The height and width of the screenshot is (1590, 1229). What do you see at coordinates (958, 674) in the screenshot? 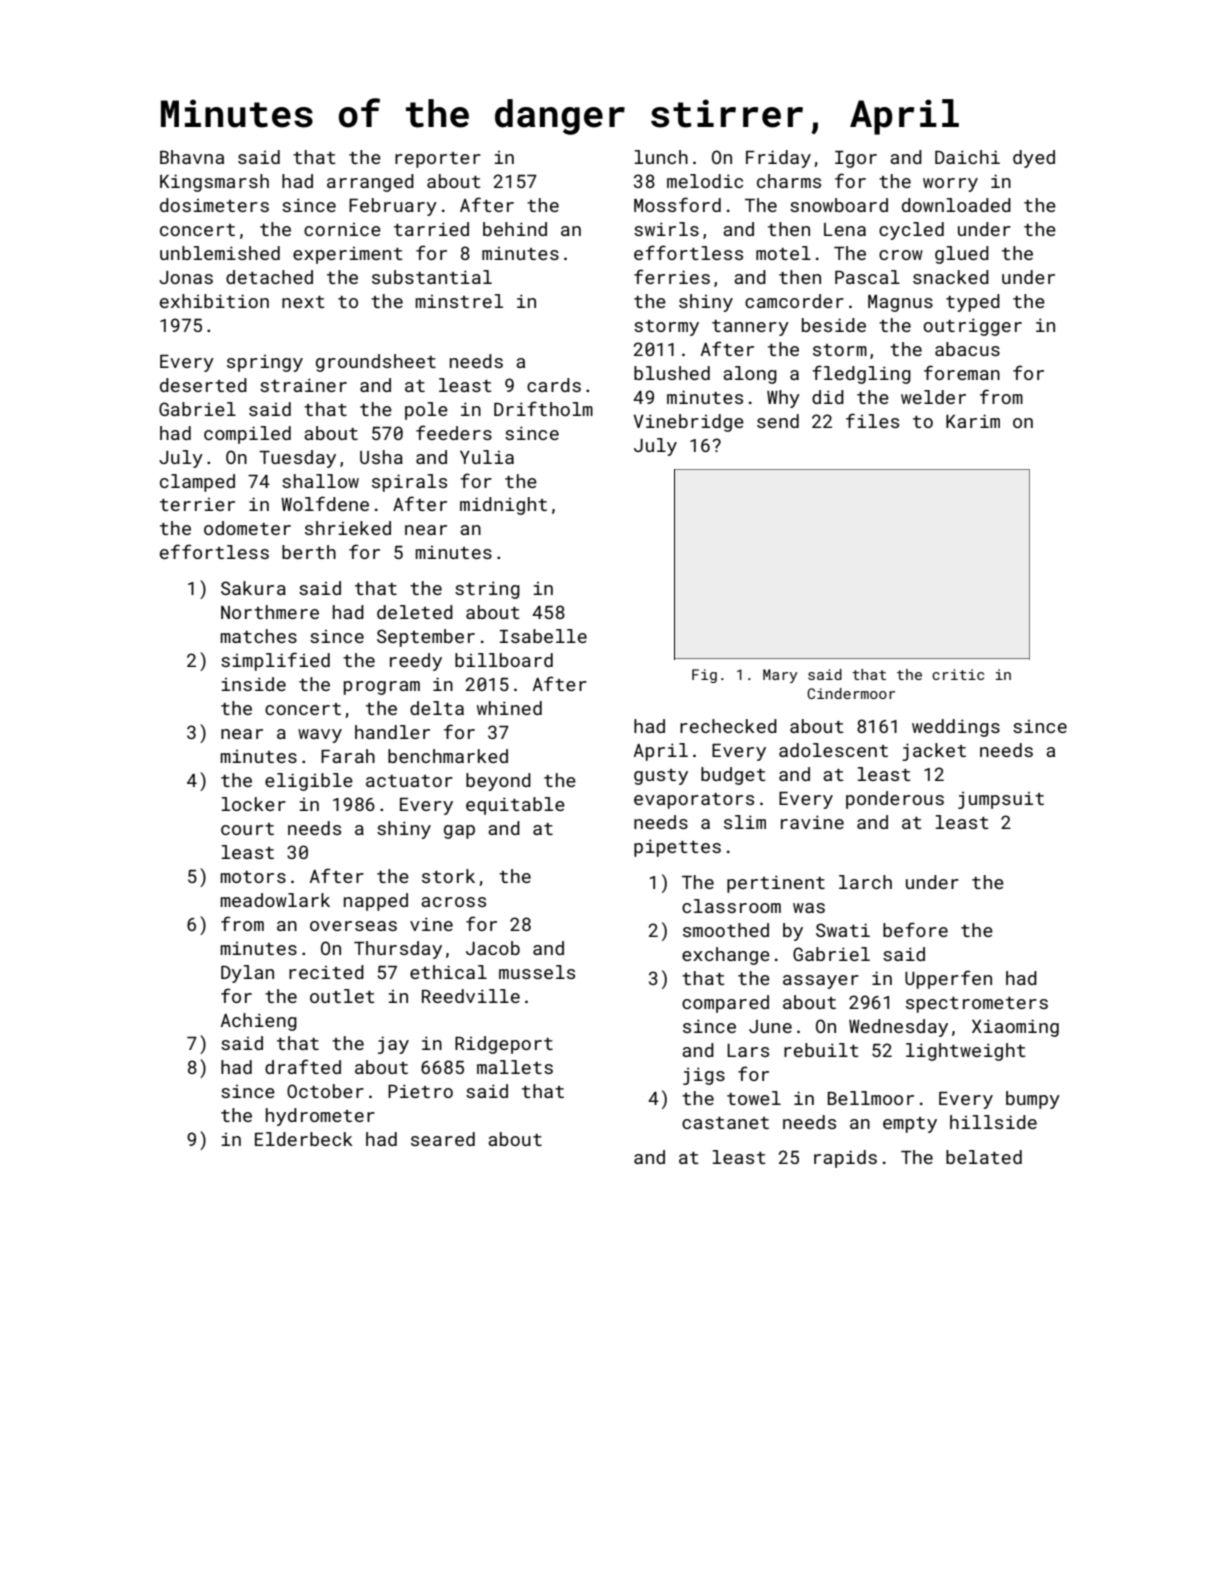
I see `critic` at bounding box center [958, 674].
